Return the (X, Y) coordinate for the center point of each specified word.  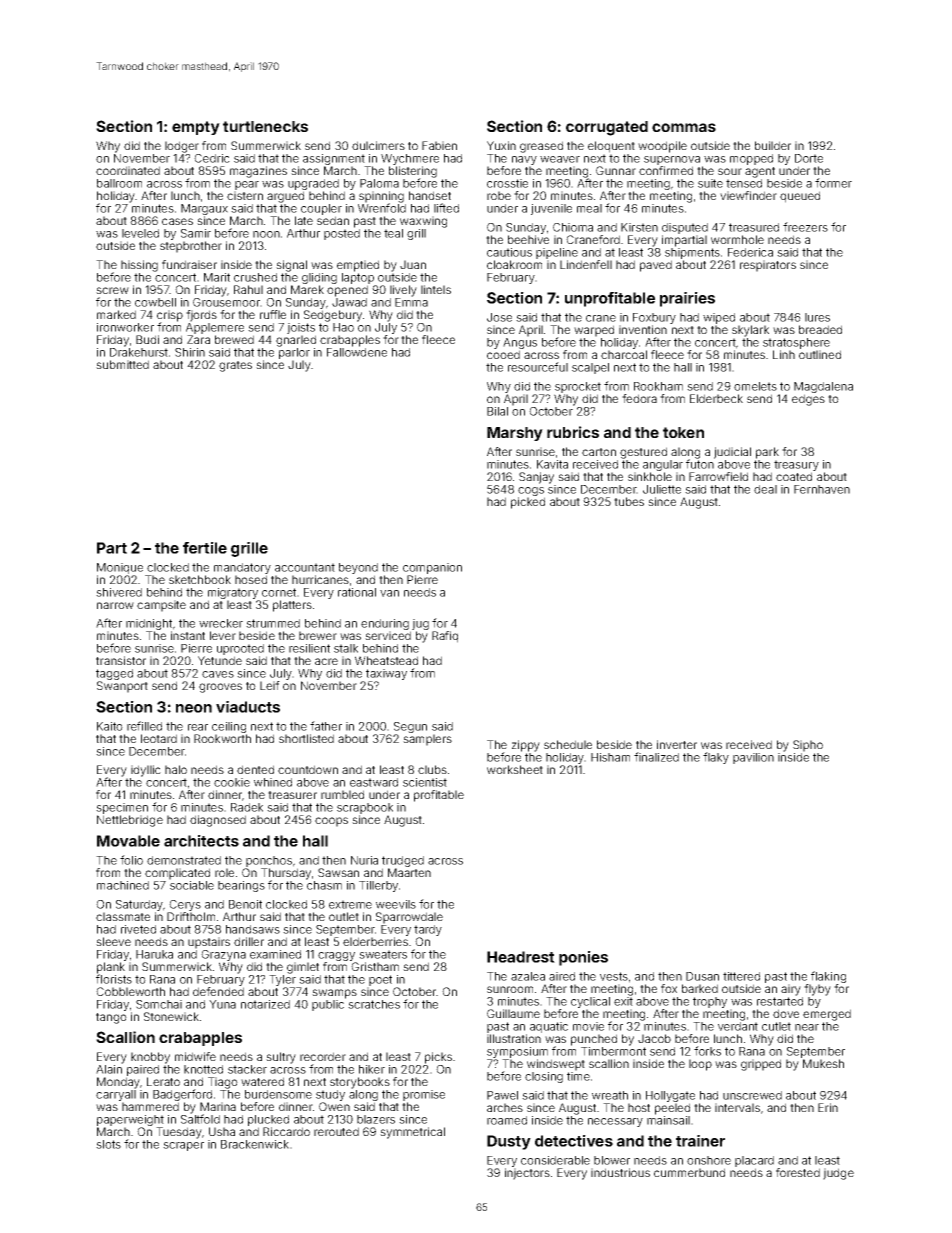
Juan (413, 264)
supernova (672, 160)
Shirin (190, 352)
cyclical (590, 1002)
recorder (323, 1056)
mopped (751, 159)
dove (786, 1013)
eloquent (611, 147)
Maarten (409, 872)
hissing (139, 266)
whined (273, 782)
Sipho (808, 746)
